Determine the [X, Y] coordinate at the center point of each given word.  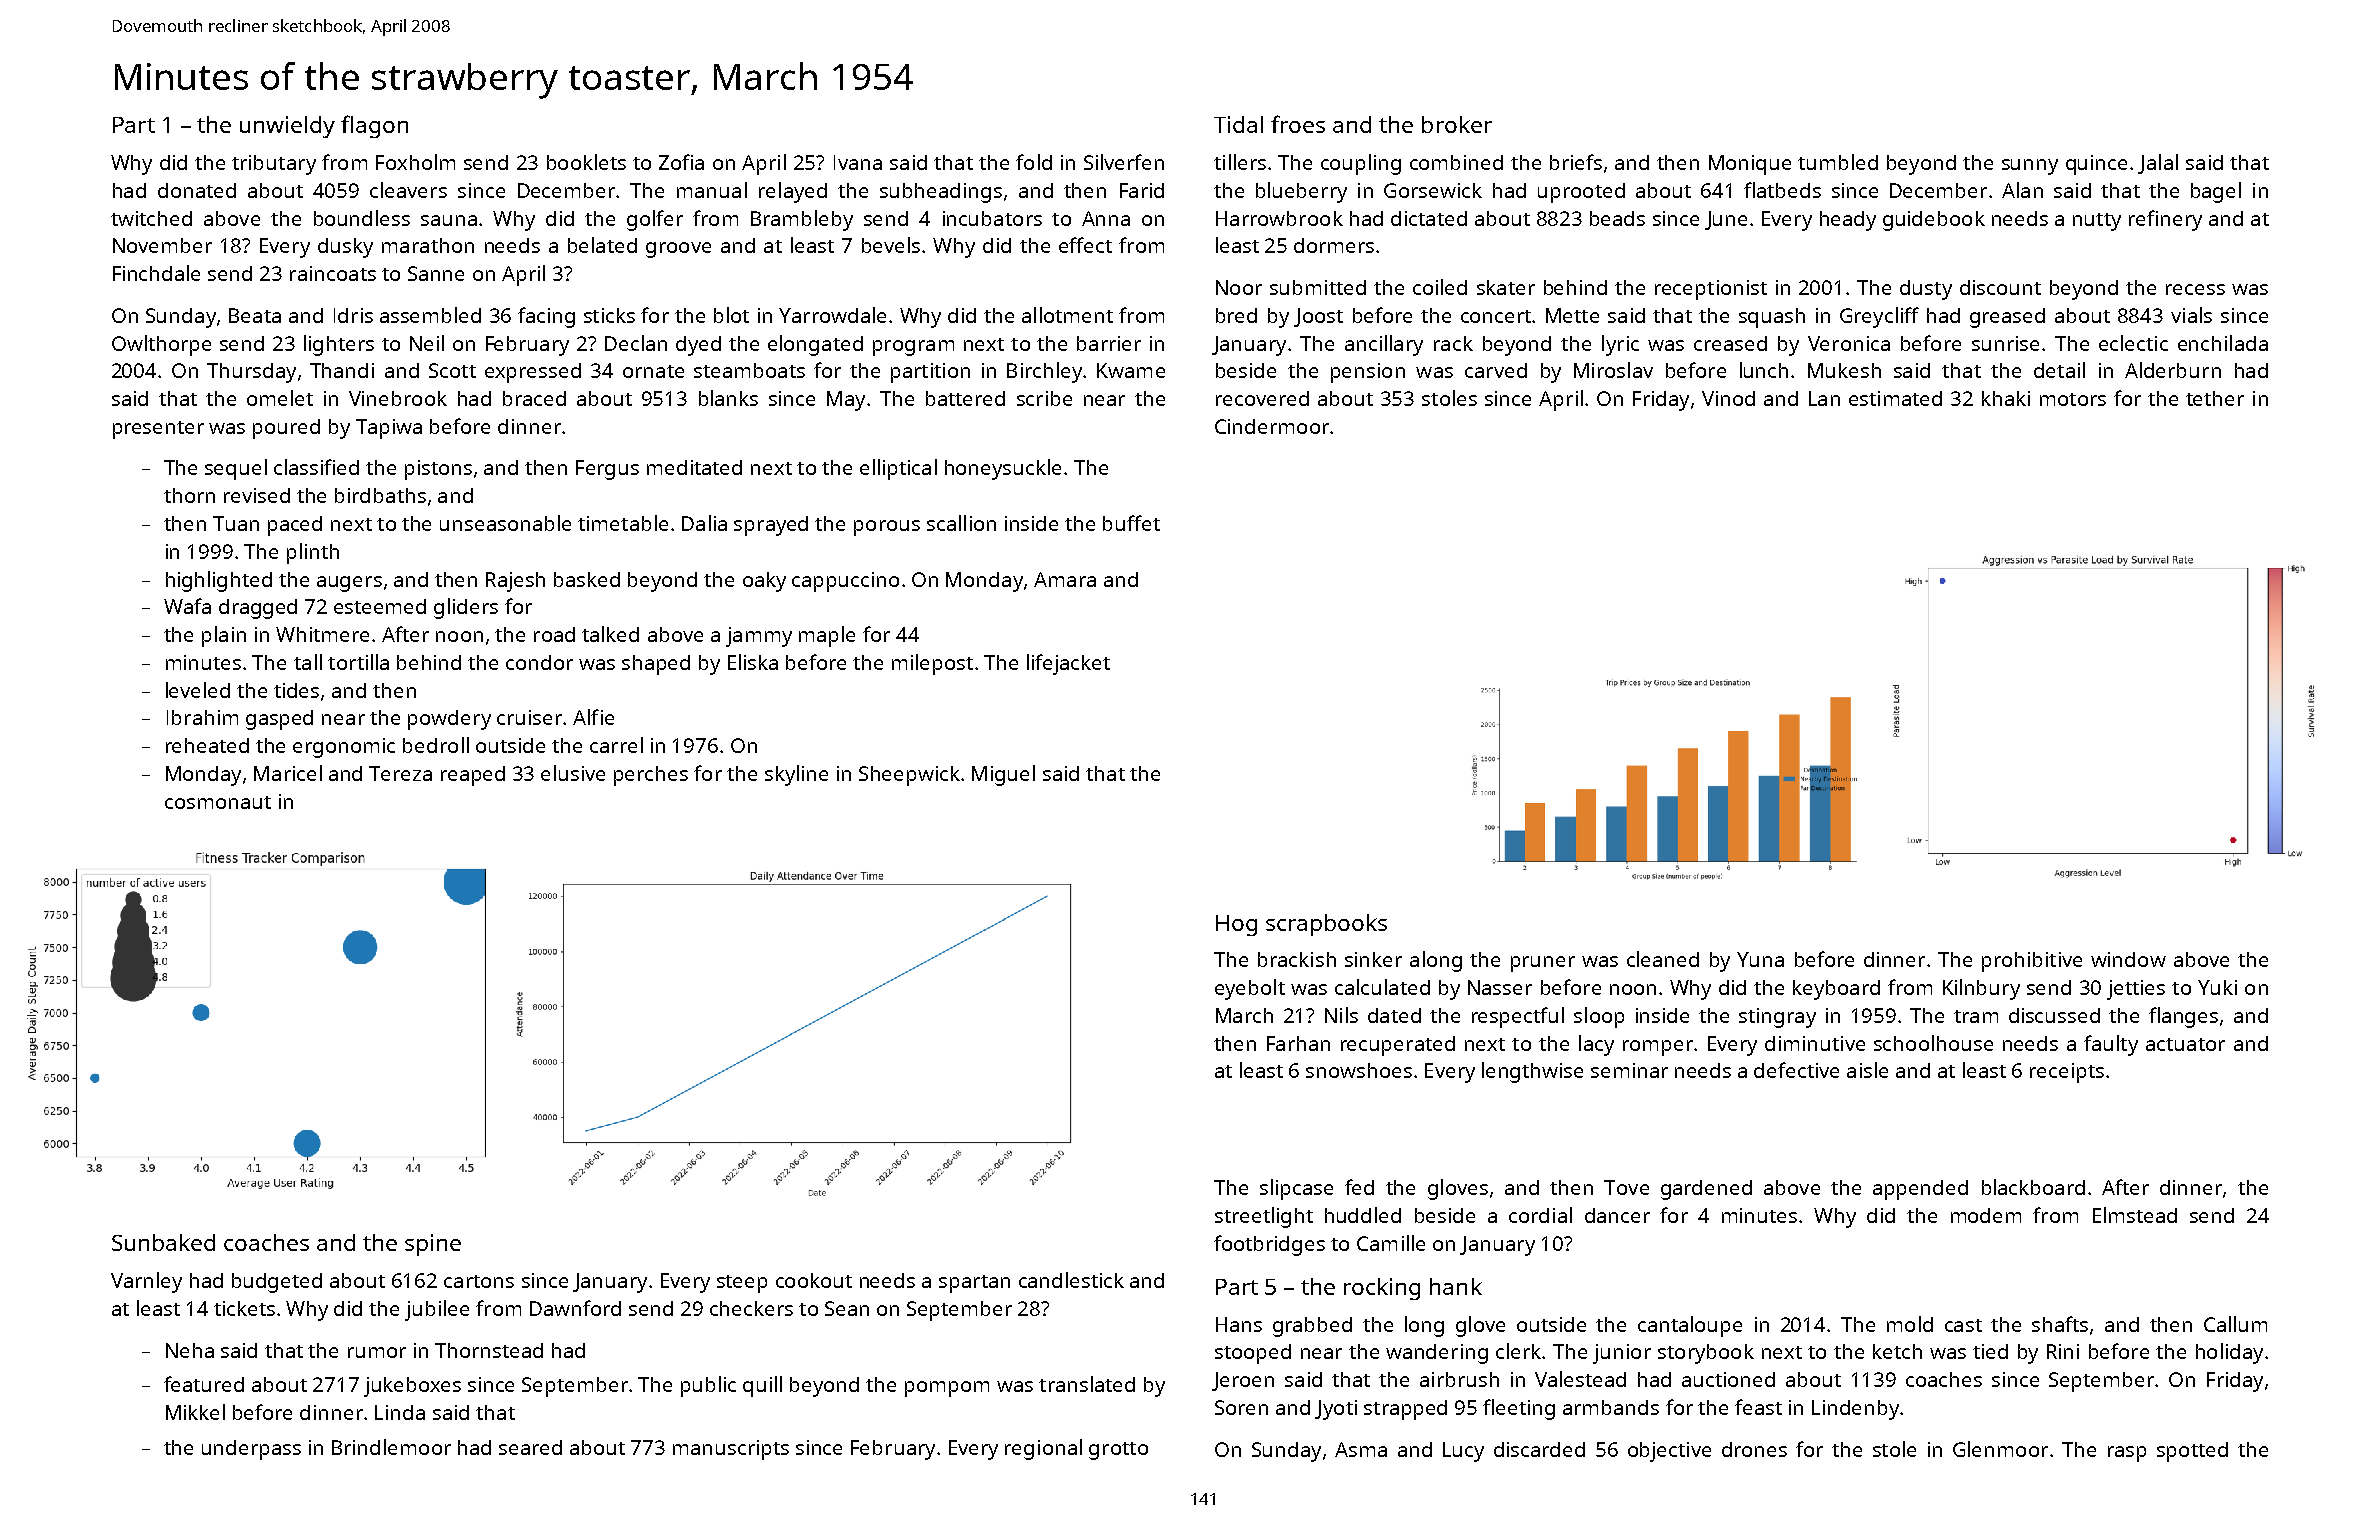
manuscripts [731, 1450]
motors [2073, 399]
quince [2096, 165]
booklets [586, 162]
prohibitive [2032, 962]
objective [1669, 1452]
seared [530, 1447]
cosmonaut [218, 802]
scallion [961, 523]
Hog [1236, 925]
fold [1034, 162]
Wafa [187, 606]
